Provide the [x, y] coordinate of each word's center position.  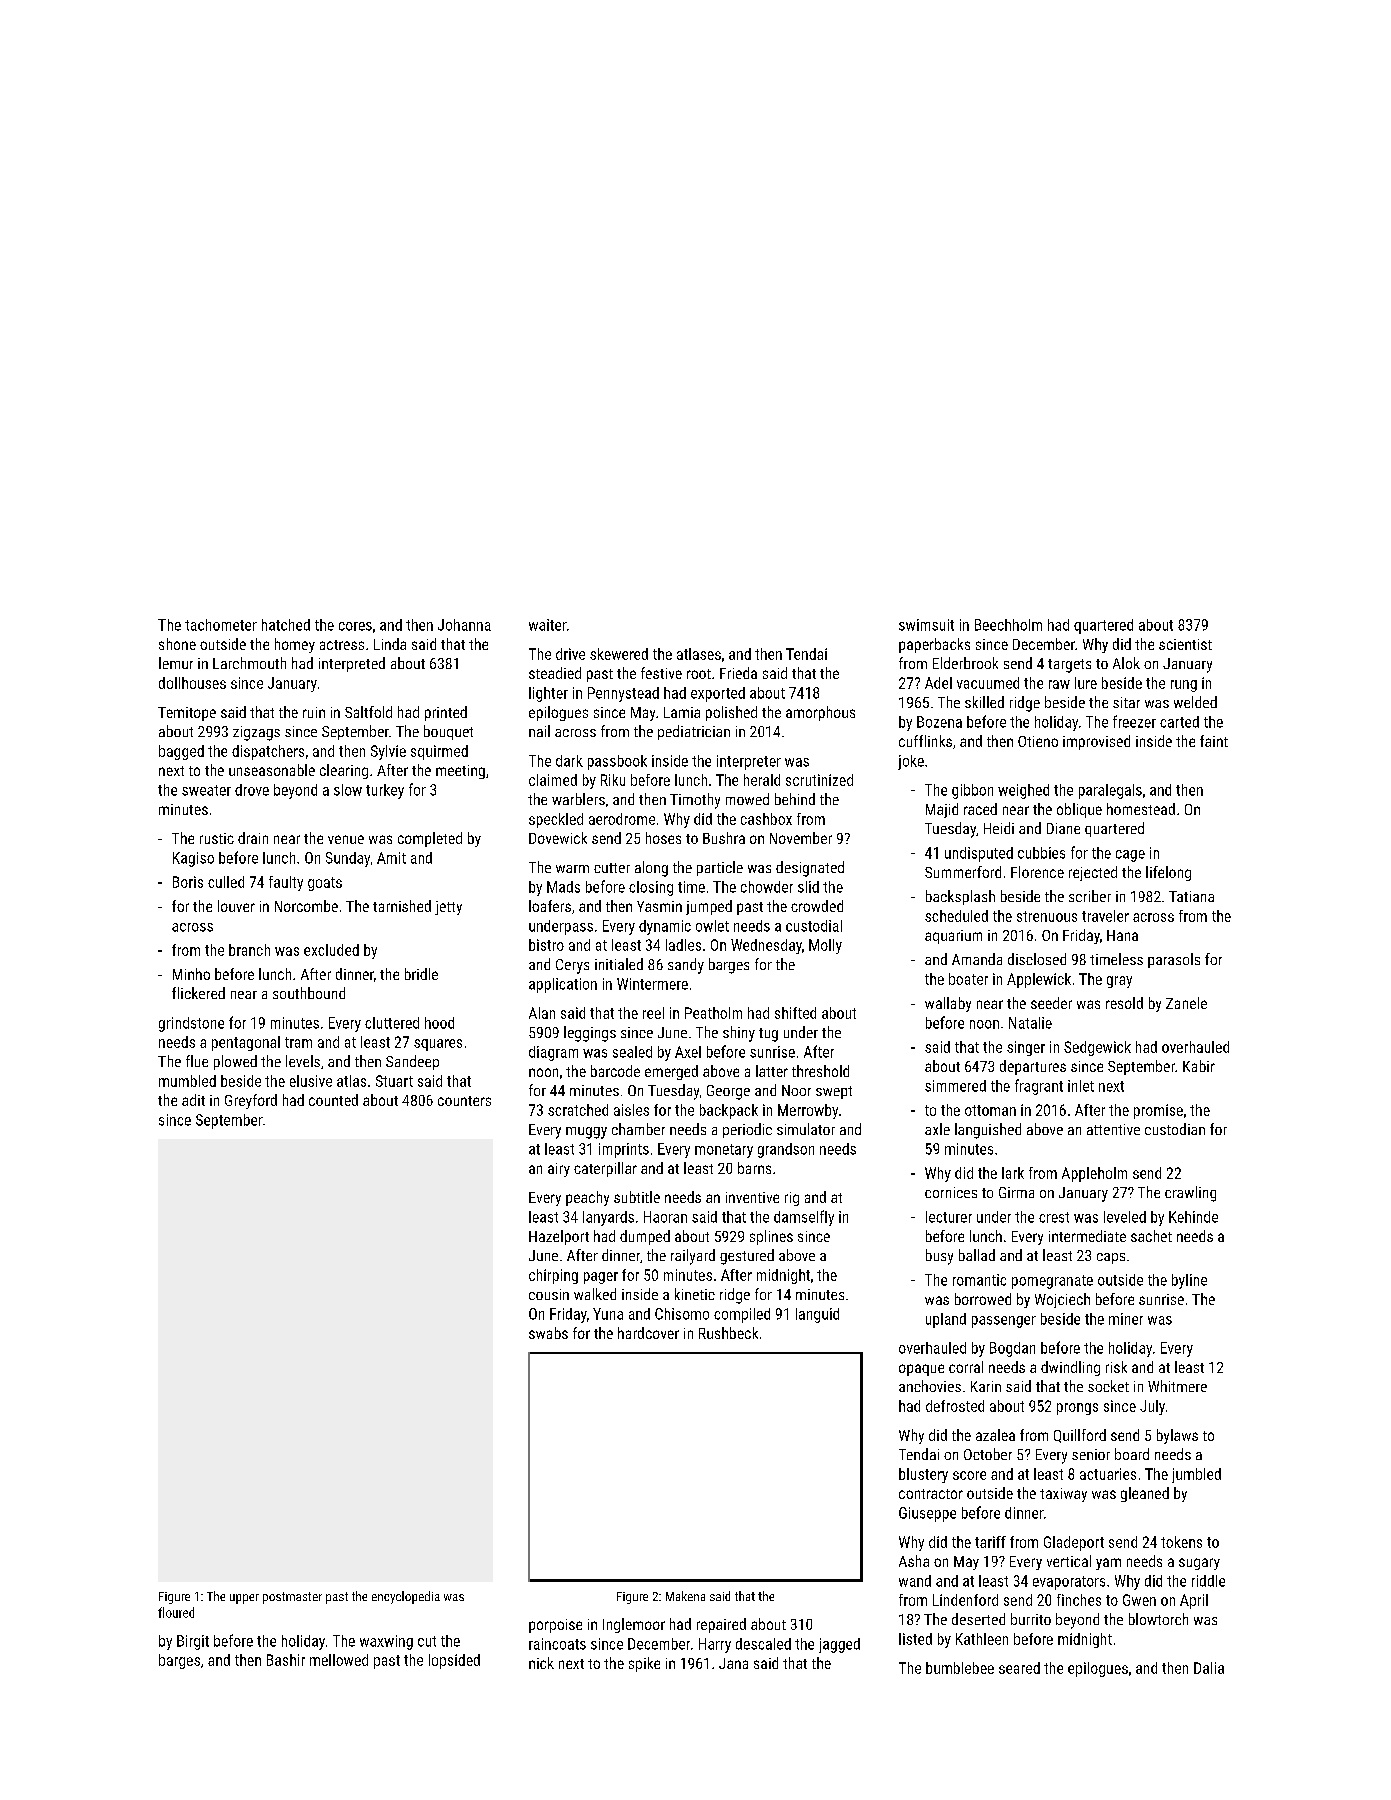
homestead [1141, 809]
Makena [685, 1596]
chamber [638, 1129]
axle [937, 1129]
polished [731, 713]
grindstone [191, 1024]
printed [446, 713]
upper [244, 1599]
